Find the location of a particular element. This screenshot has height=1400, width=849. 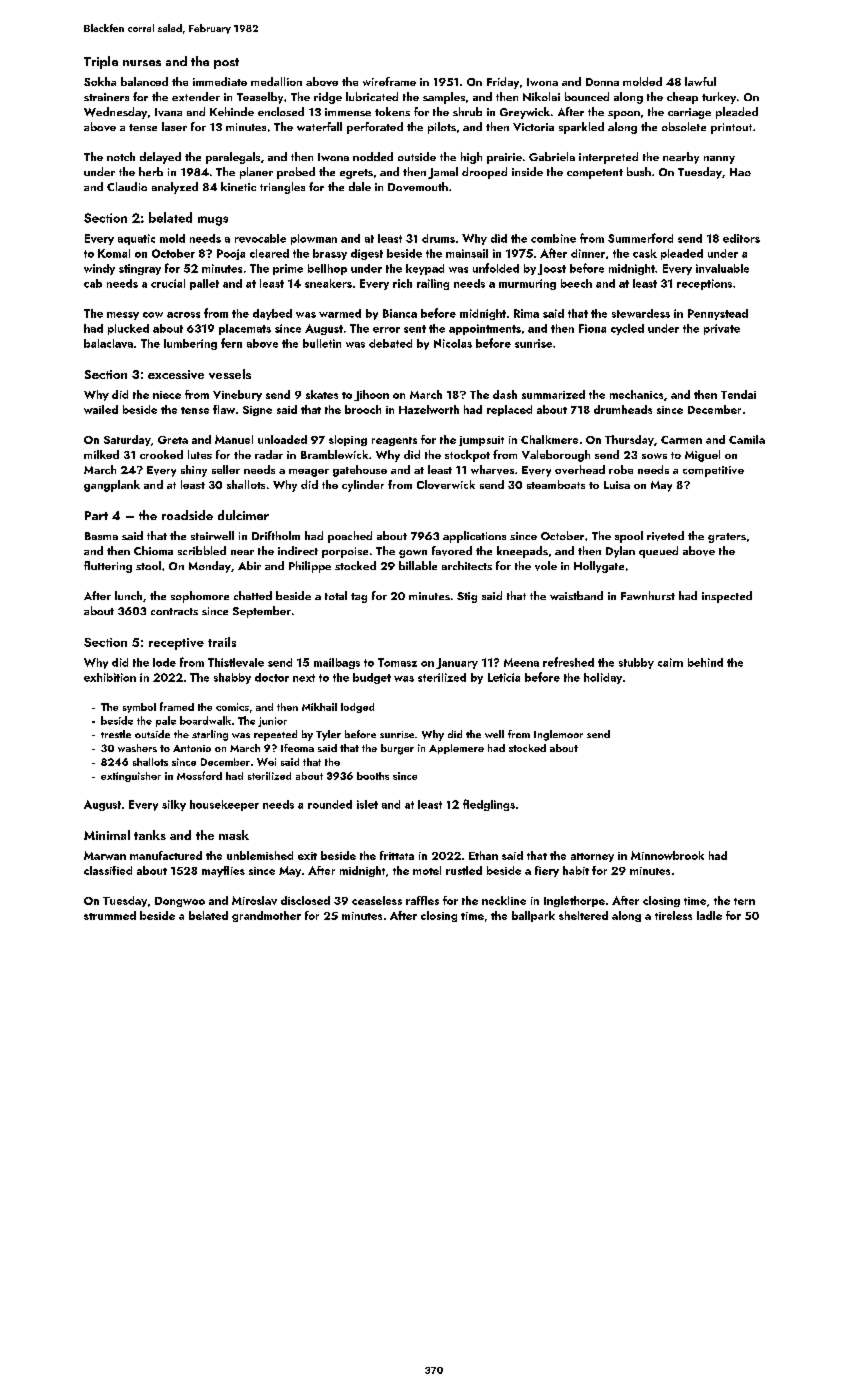

wireframe is located at coordinates (389, 81).
